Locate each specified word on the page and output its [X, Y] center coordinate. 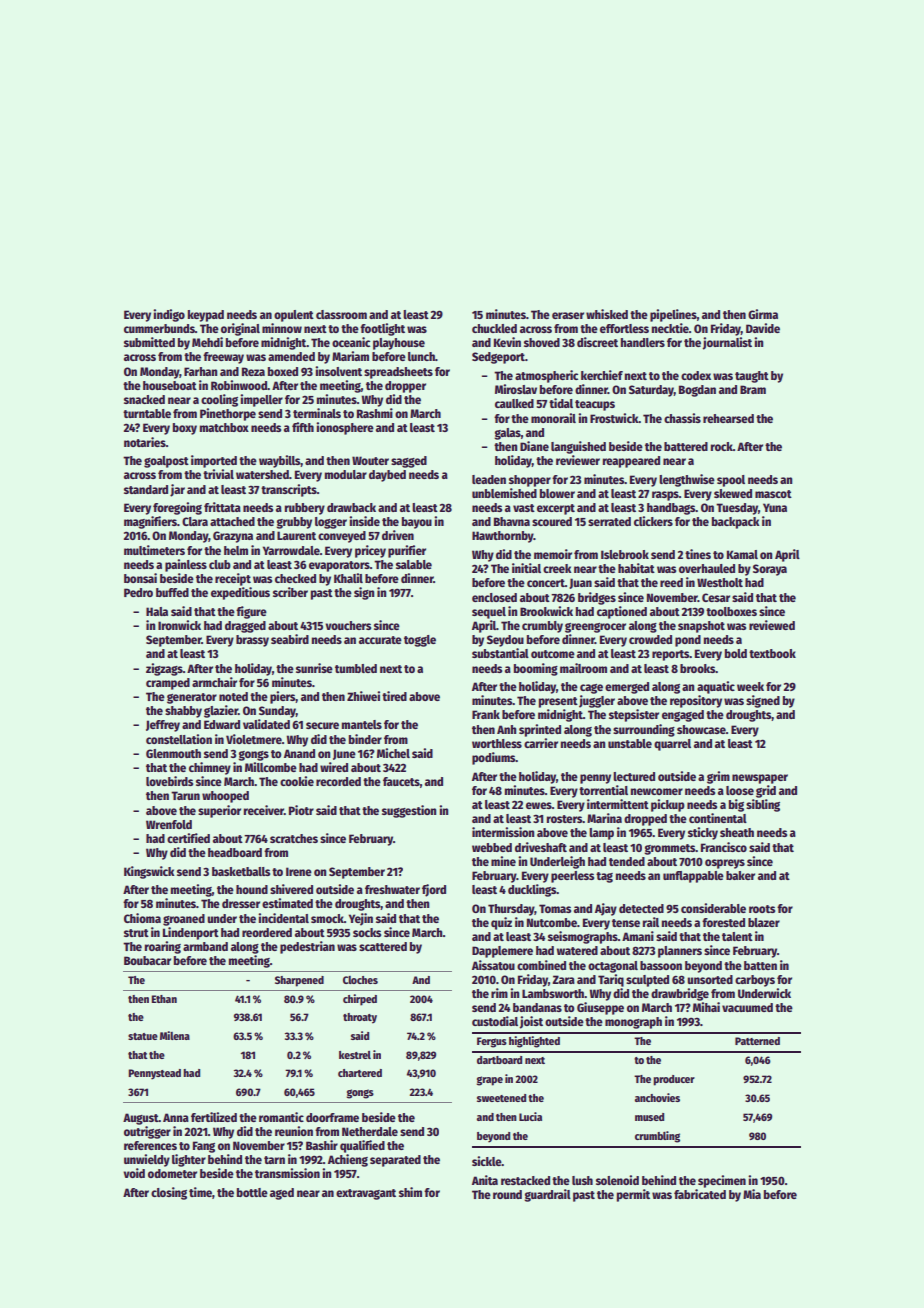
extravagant [366, 1194]
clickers [653, 521]
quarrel [672, 745]
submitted [149, 342]
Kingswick [149, 872]
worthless [497, 743]
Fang [204, 1147]
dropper [405, 387]
